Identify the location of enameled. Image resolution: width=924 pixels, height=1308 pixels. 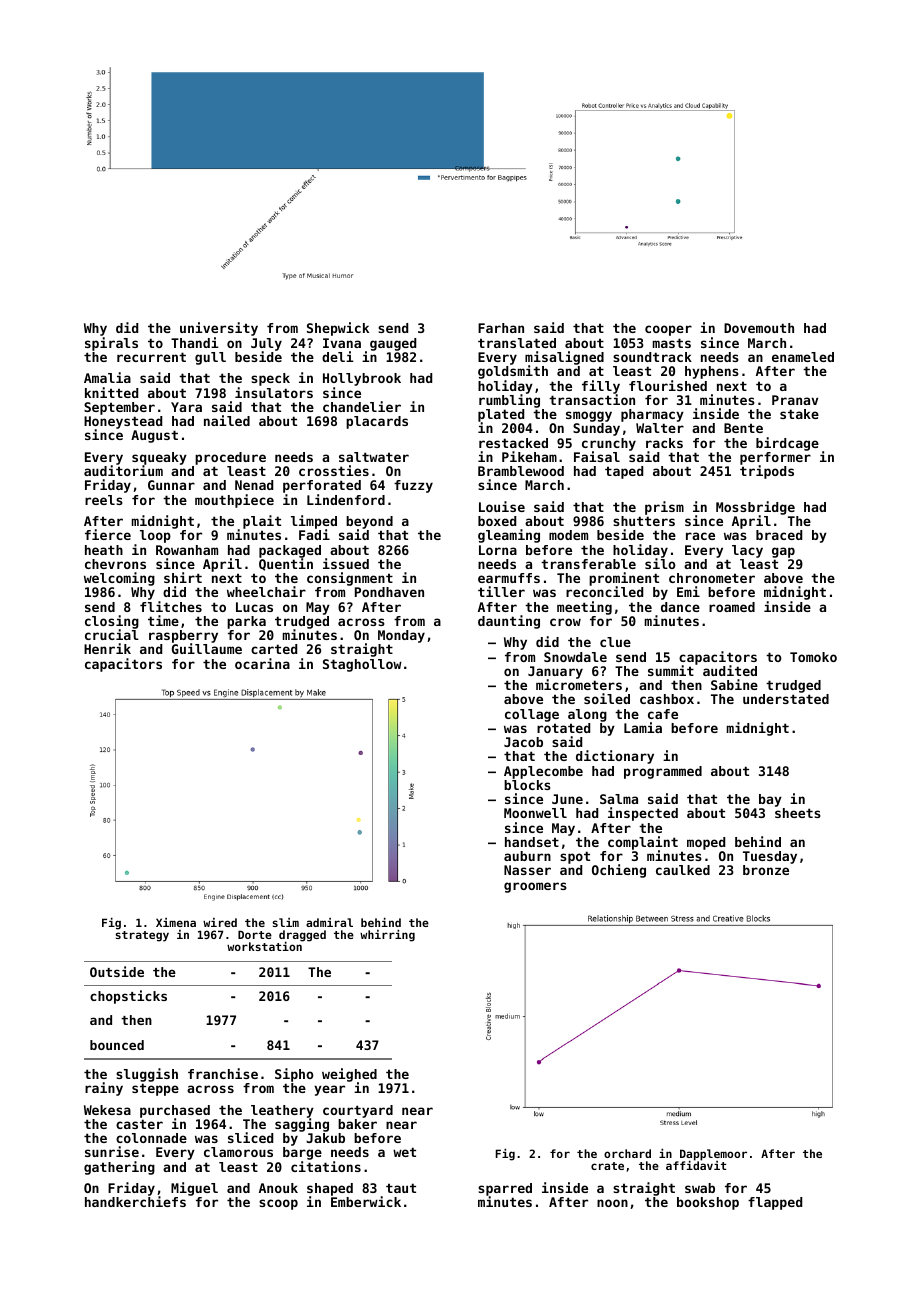
(803, 357).
